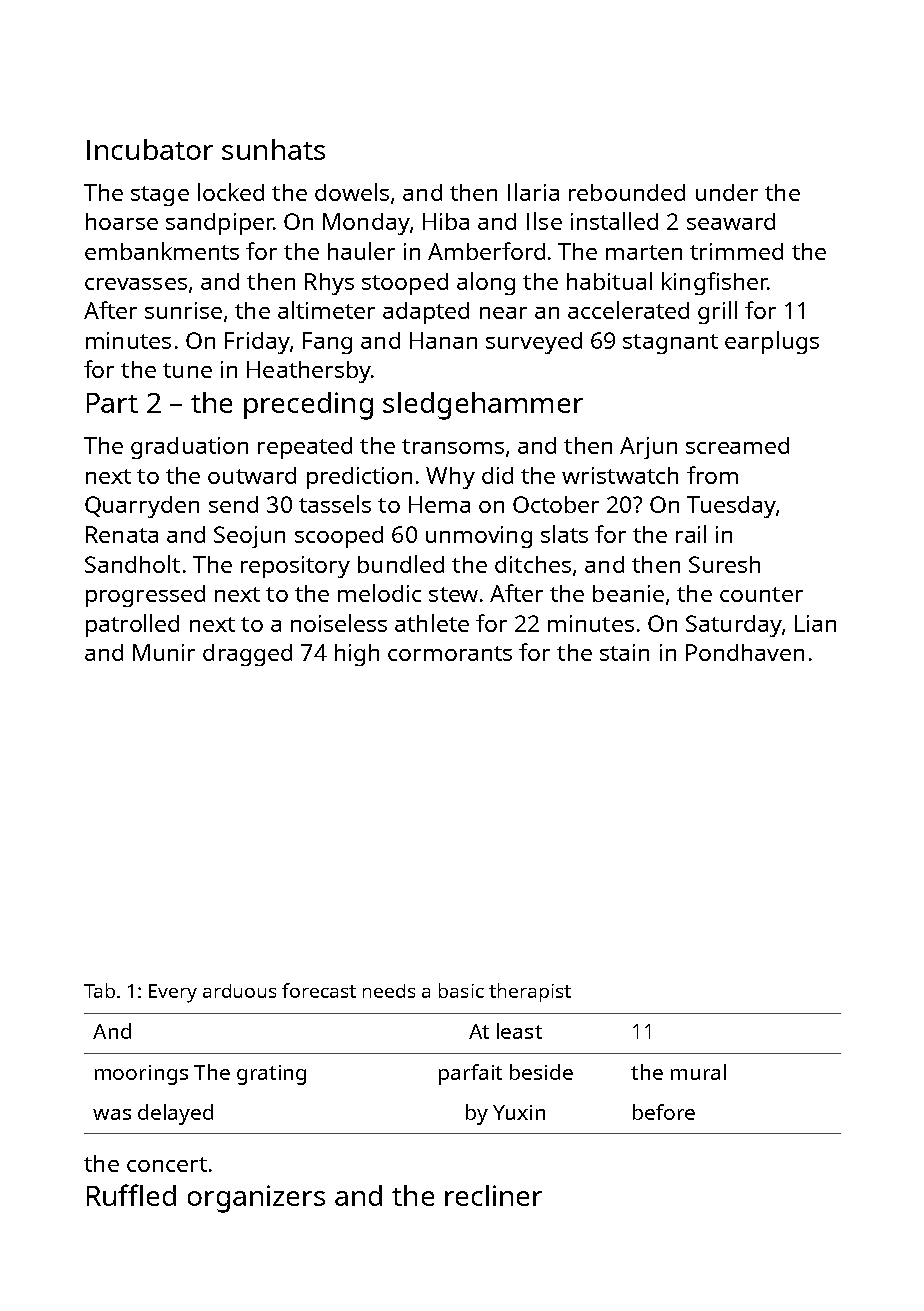 This document has width=924, height=1311. Describe the element at coordinates (470, 1074) in the document. I see `parfait` at that location.
